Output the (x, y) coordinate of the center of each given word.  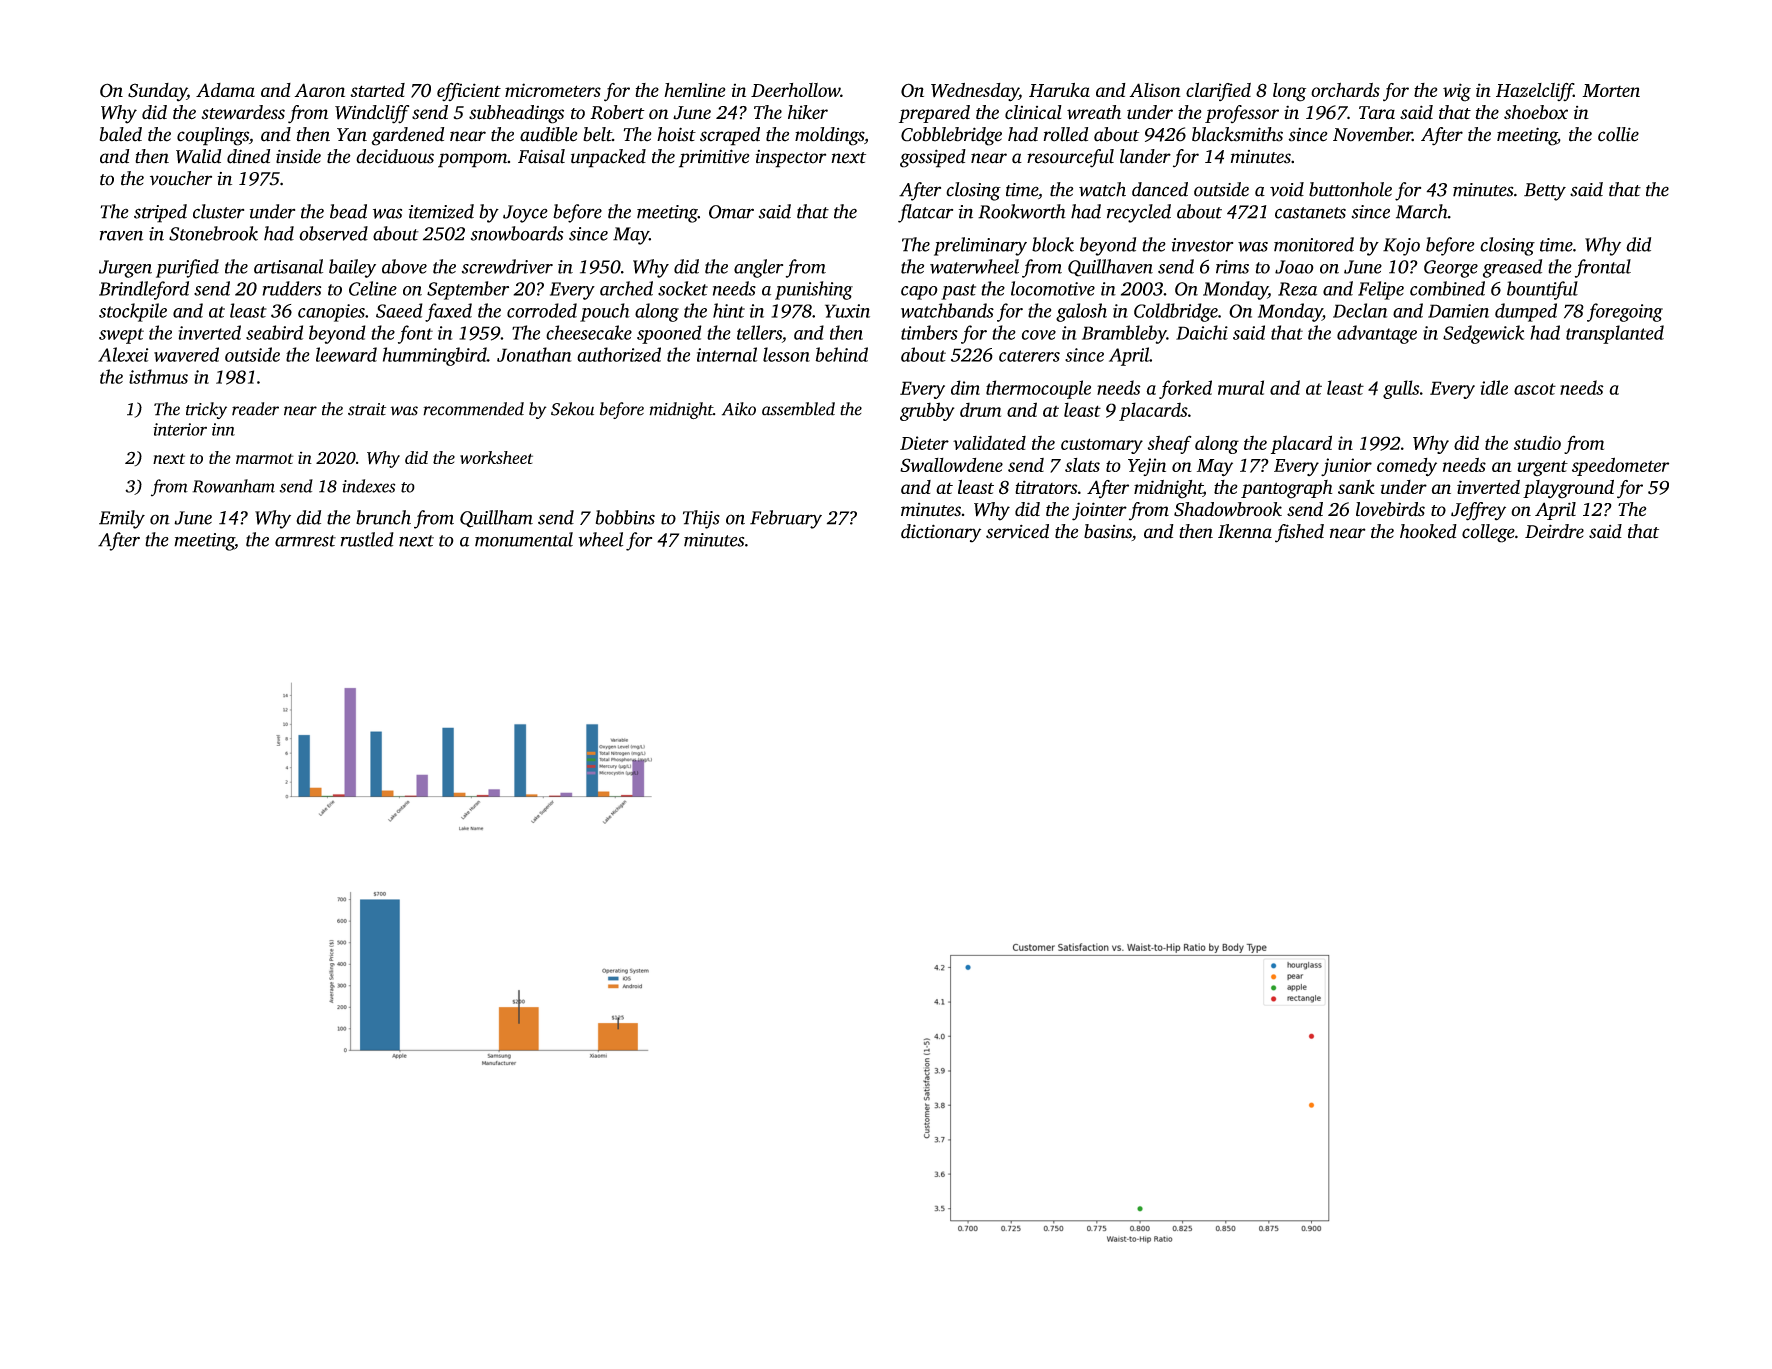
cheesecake (589, 332)
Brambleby (1124, 334)
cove (1039, 335)
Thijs (701, 519)
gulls (1401, 389)
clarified (1218, 92)
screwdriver (507, 266)
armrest (305, 541)
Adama (225, 90)
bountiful (1542, 290)
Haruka (1059, 90)
